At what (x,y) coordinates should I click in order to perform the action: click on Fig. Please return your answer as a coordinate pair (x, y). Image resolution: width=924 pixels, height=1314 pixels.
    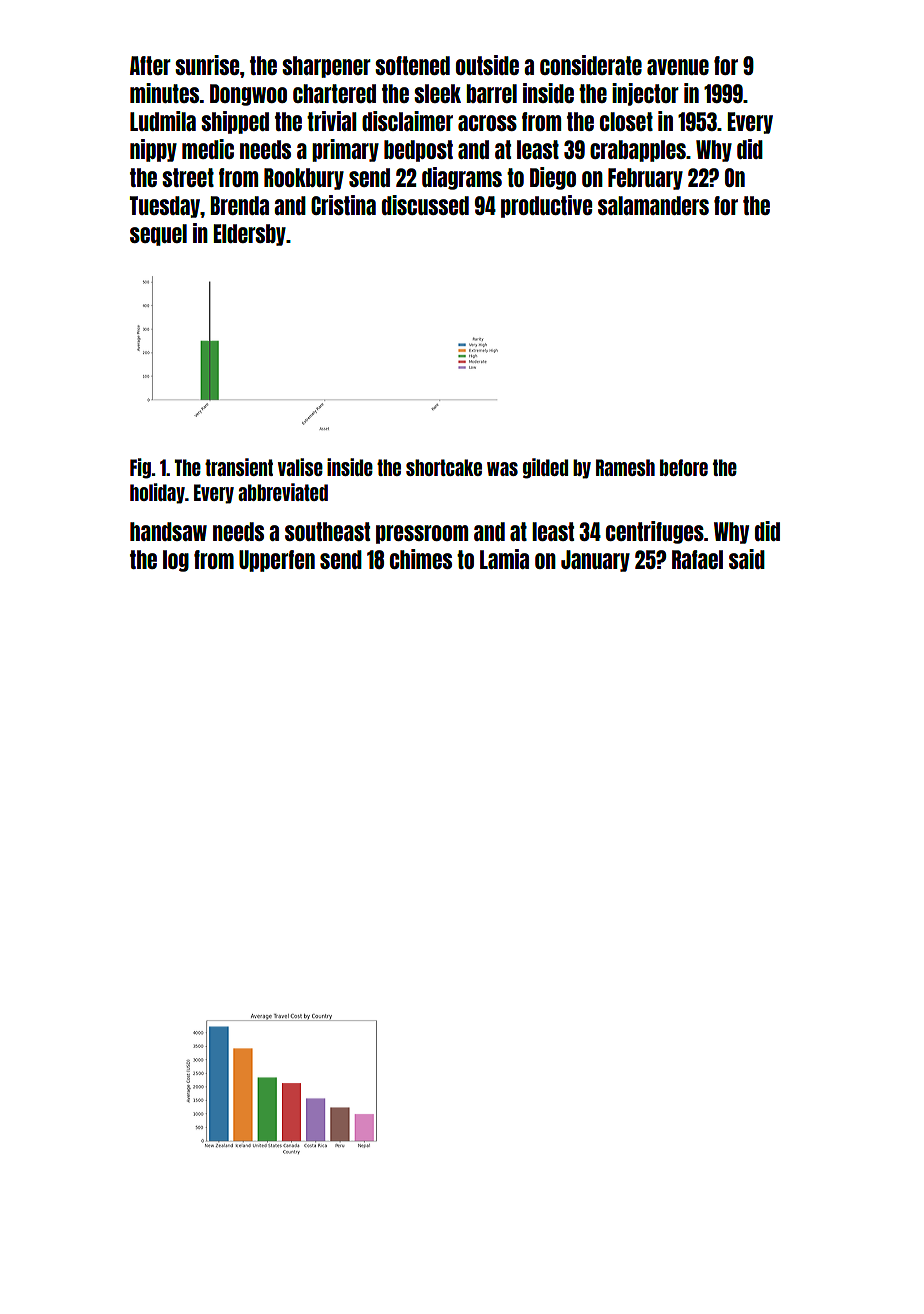
    Looking at the image, I should click on (140, 468).
